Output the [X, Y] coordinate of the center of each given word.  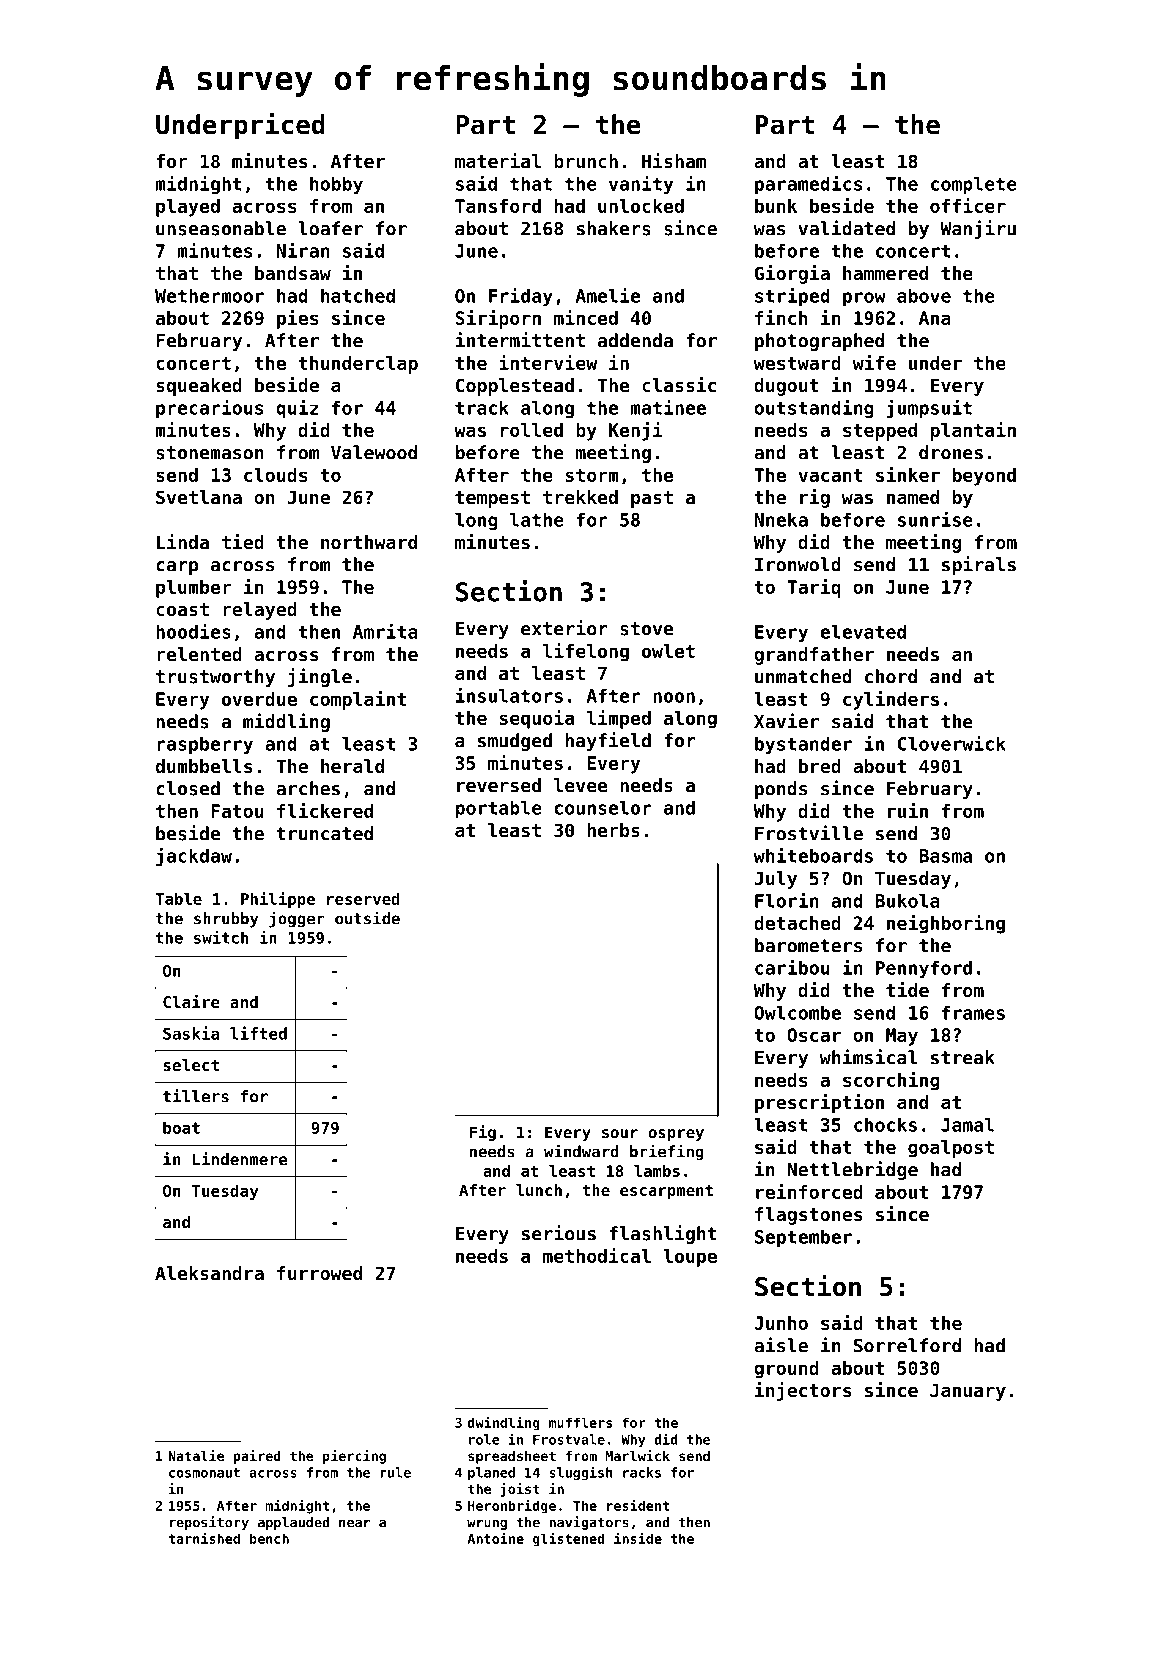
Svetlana [199, 497]
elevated [863, 631]
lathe [537, 519]
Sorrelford [907, 1345]
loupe [690, 1258]
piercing [354, 1457]
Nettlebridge [853, 1170]
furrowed [319, 1273]
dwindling [504, 1424]
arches [308, 788]
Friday [521, 297]
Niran [303, 250]
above [924, 295]
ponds [781, 790]
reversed [499, 785]
